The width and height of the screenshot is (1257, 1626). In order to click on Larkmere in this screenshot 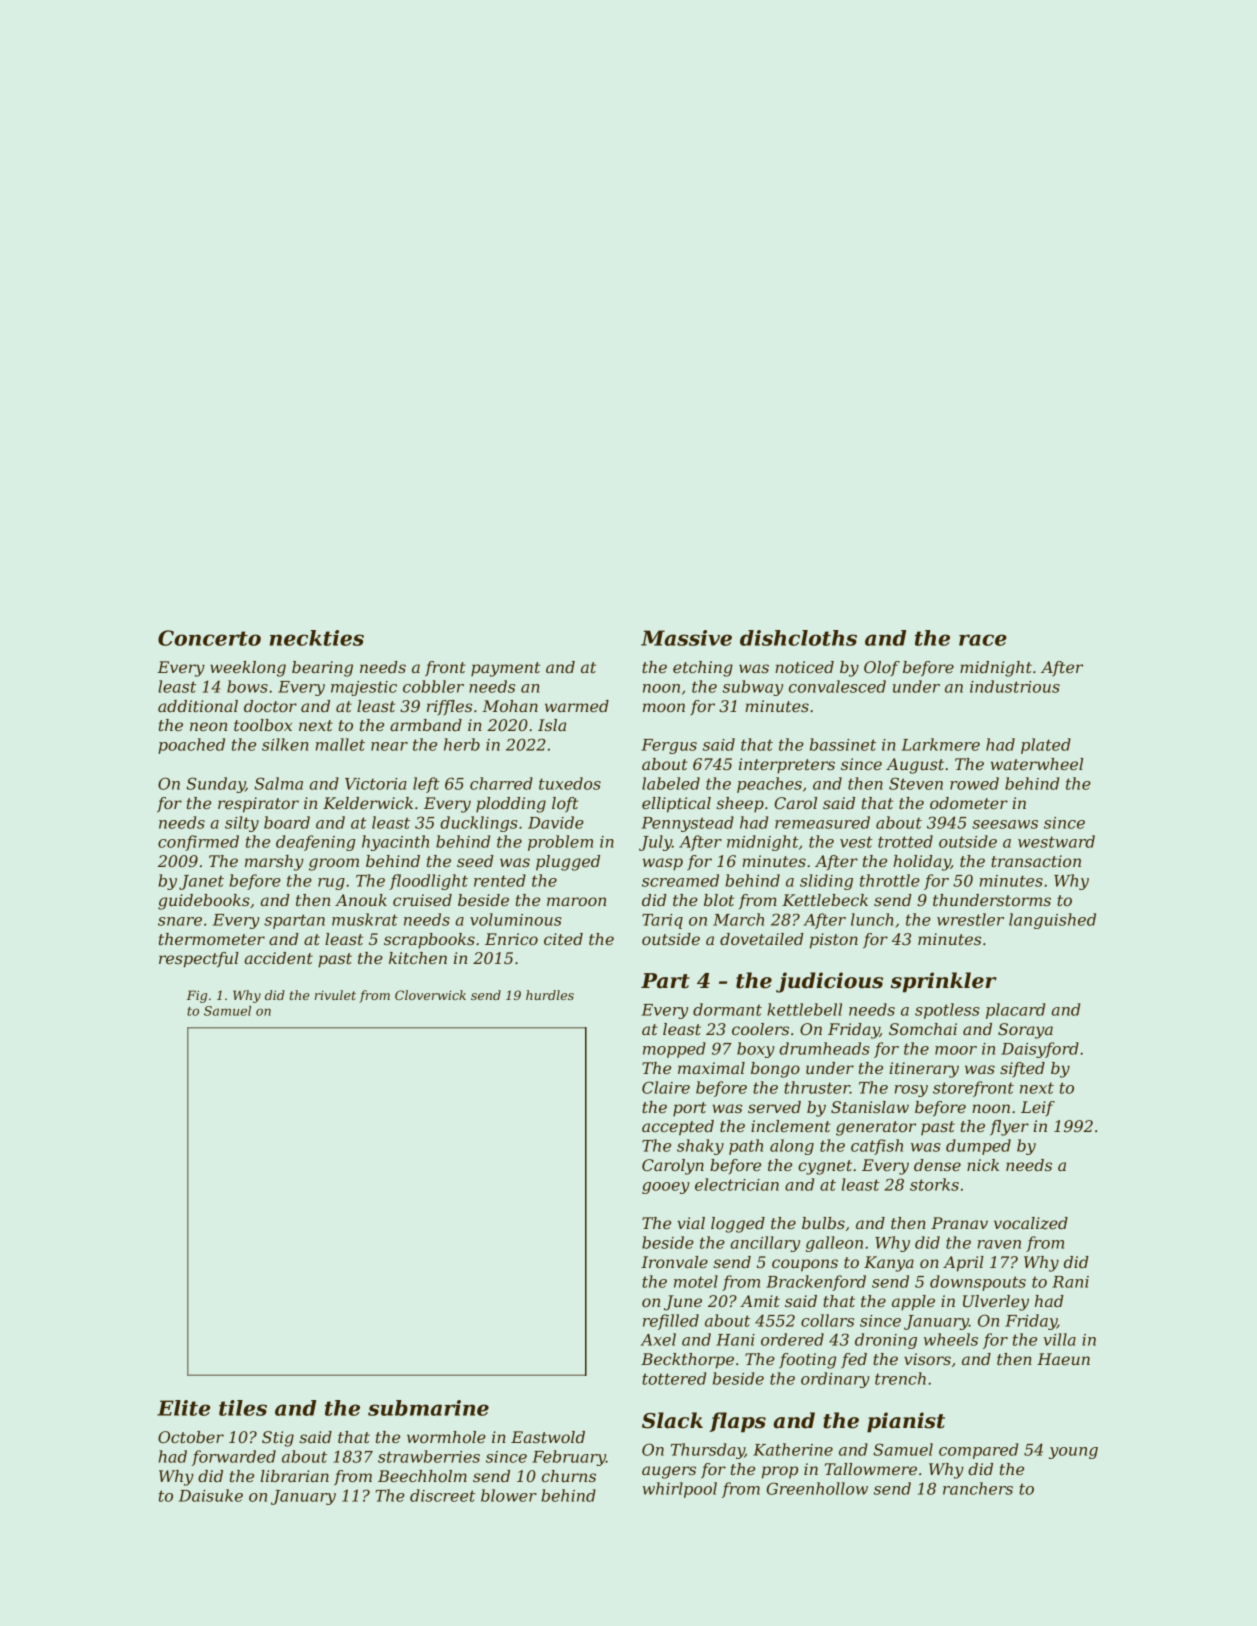, I will do `click(940, 744)`.
